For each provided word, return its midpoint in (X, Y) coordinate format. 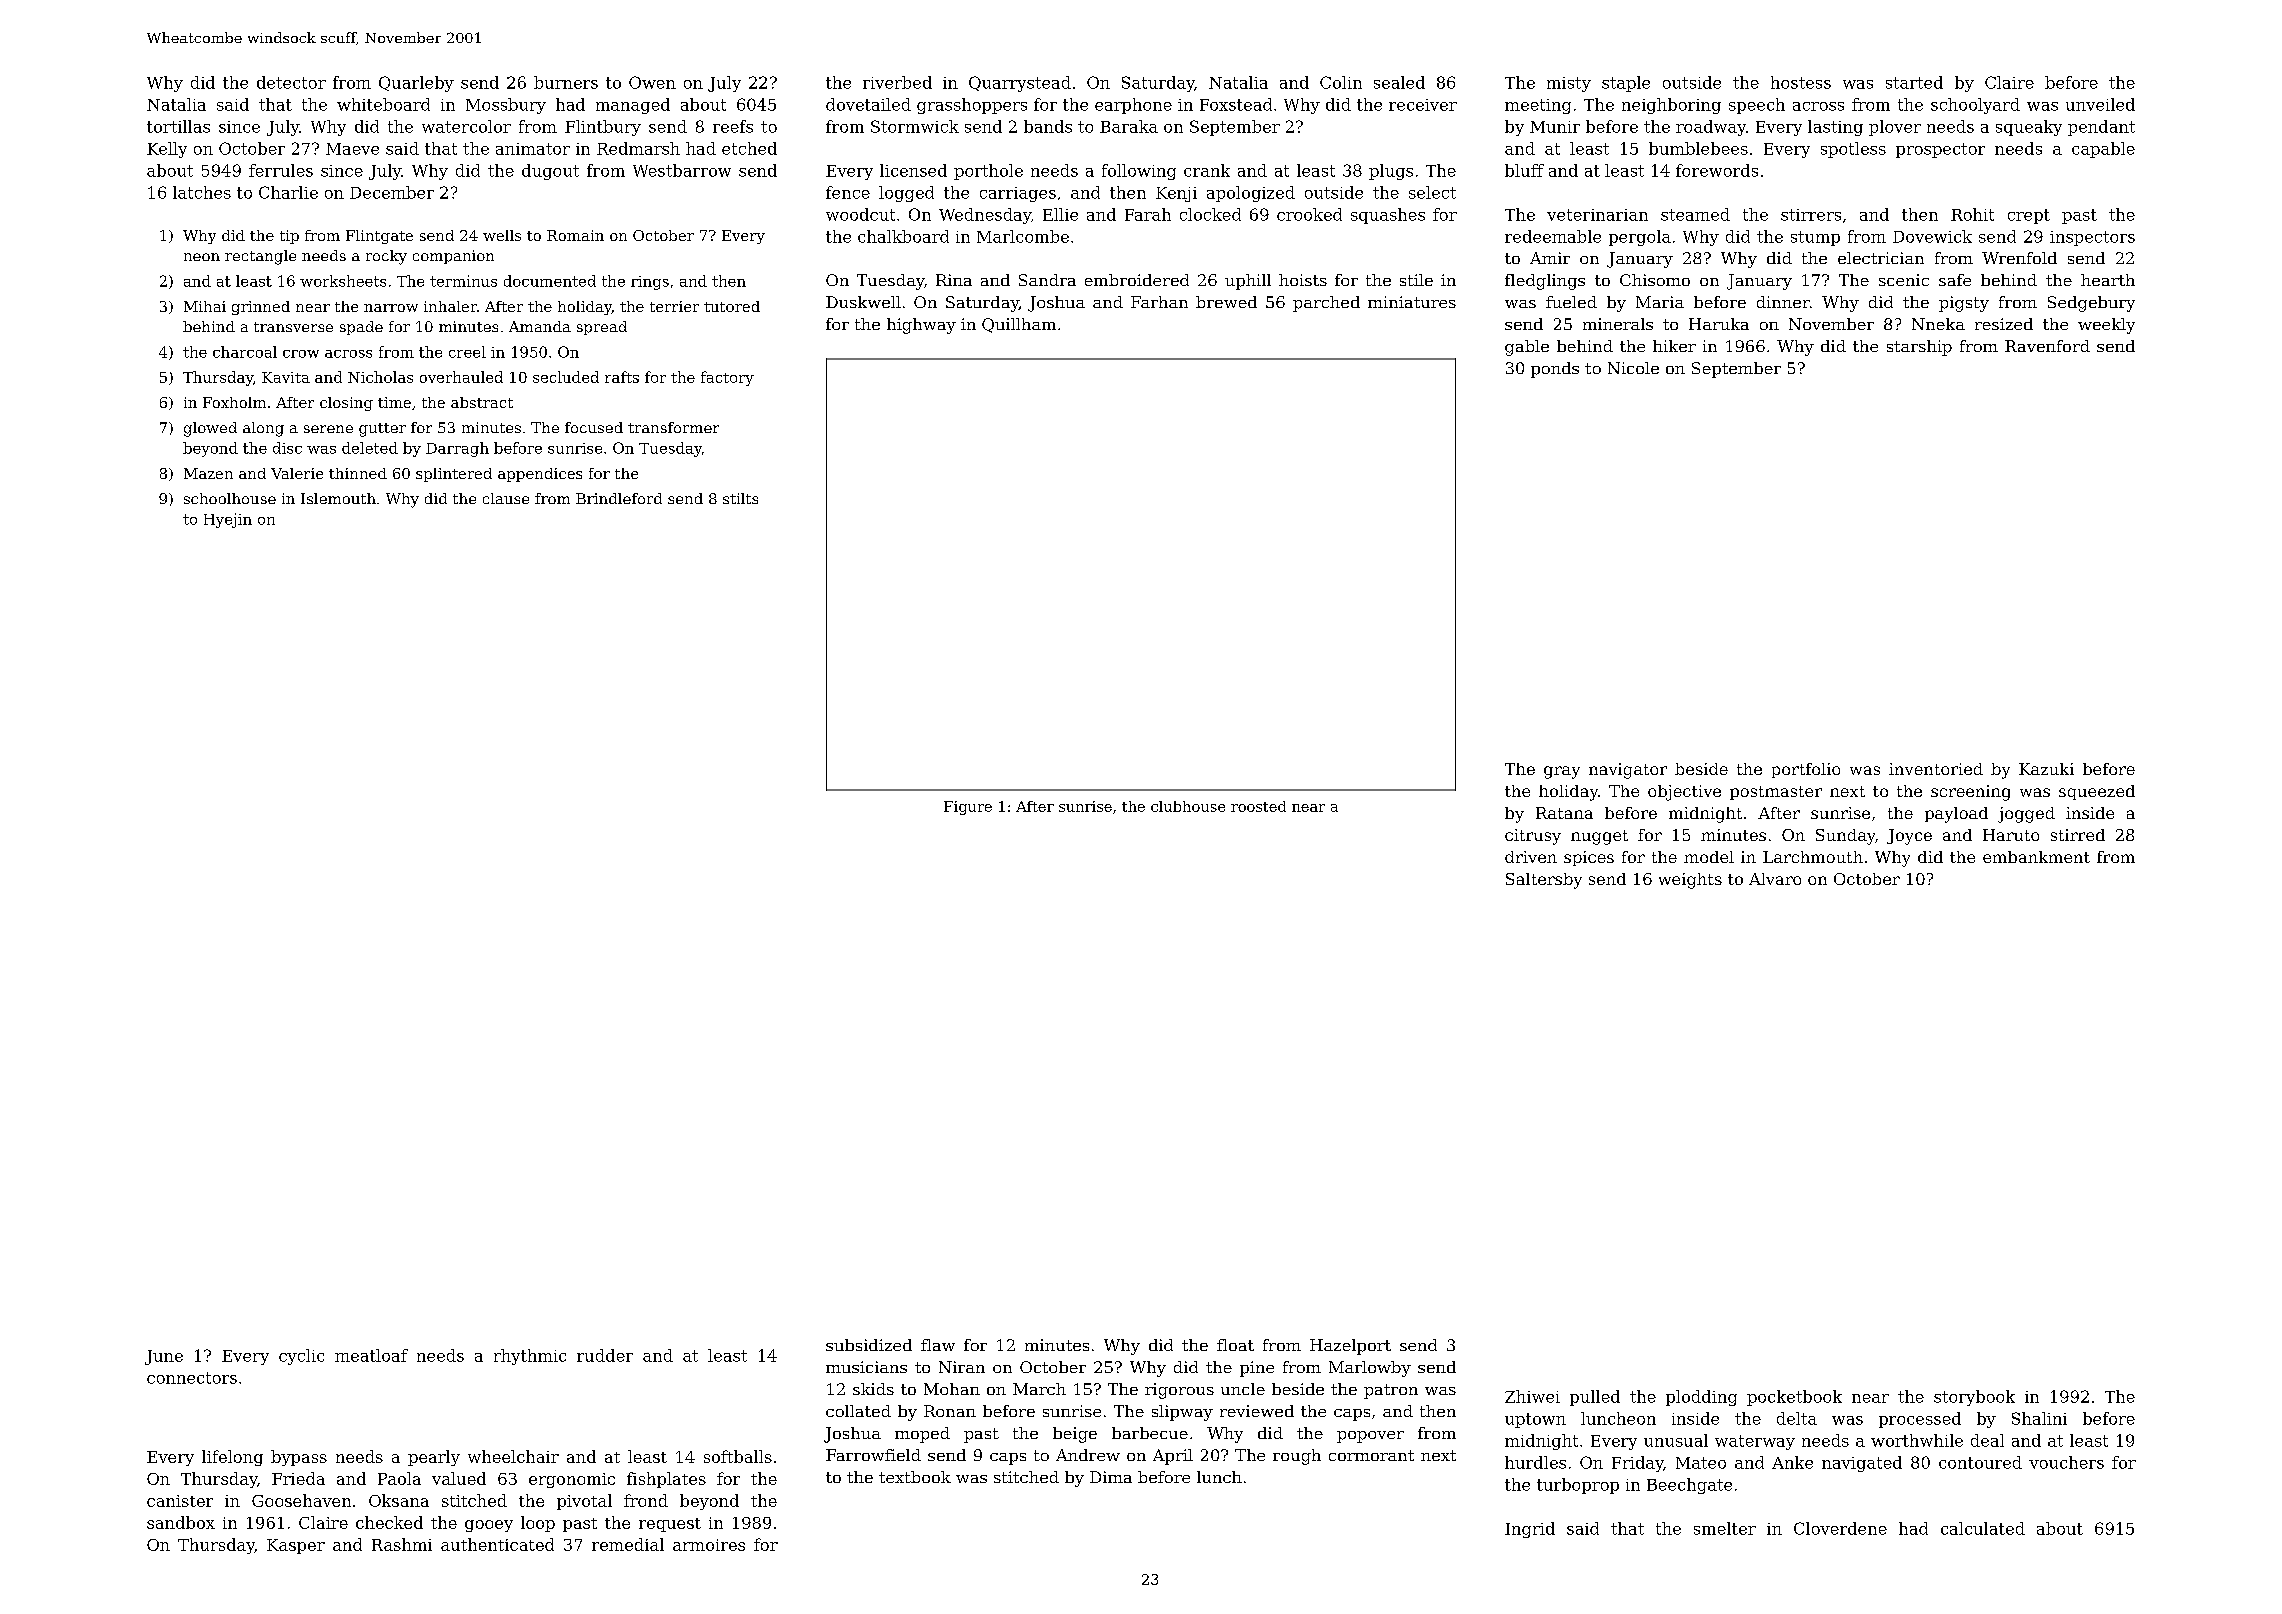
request (670, 1525)
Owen (652, 82)
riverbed (897, 82)
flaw (938, 1345)
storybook (1974, 1398)
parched (1326, 304)
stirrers (1811, 215)
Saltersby (1544, 881)
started (1914, 82)
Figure (968, 808)
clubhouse (1188, 806)
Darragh (457, 449)
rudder (605, 1355)
